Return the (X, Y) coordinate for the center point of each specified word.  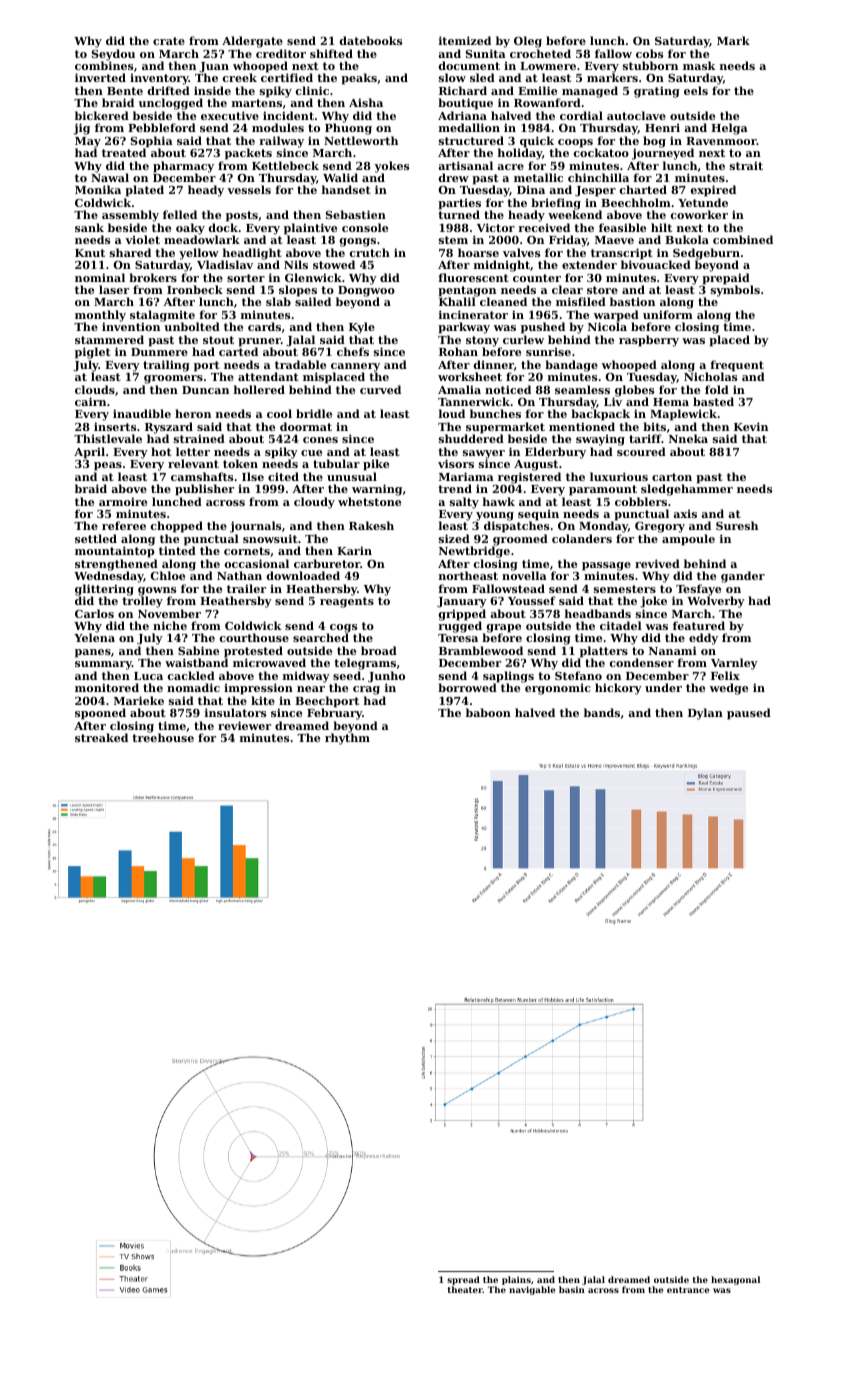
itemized (465, 40)
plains (516, 1280)
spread (463, 1280)
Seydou (113, 55)
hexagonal (735, 1280)
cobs (649, 53)
